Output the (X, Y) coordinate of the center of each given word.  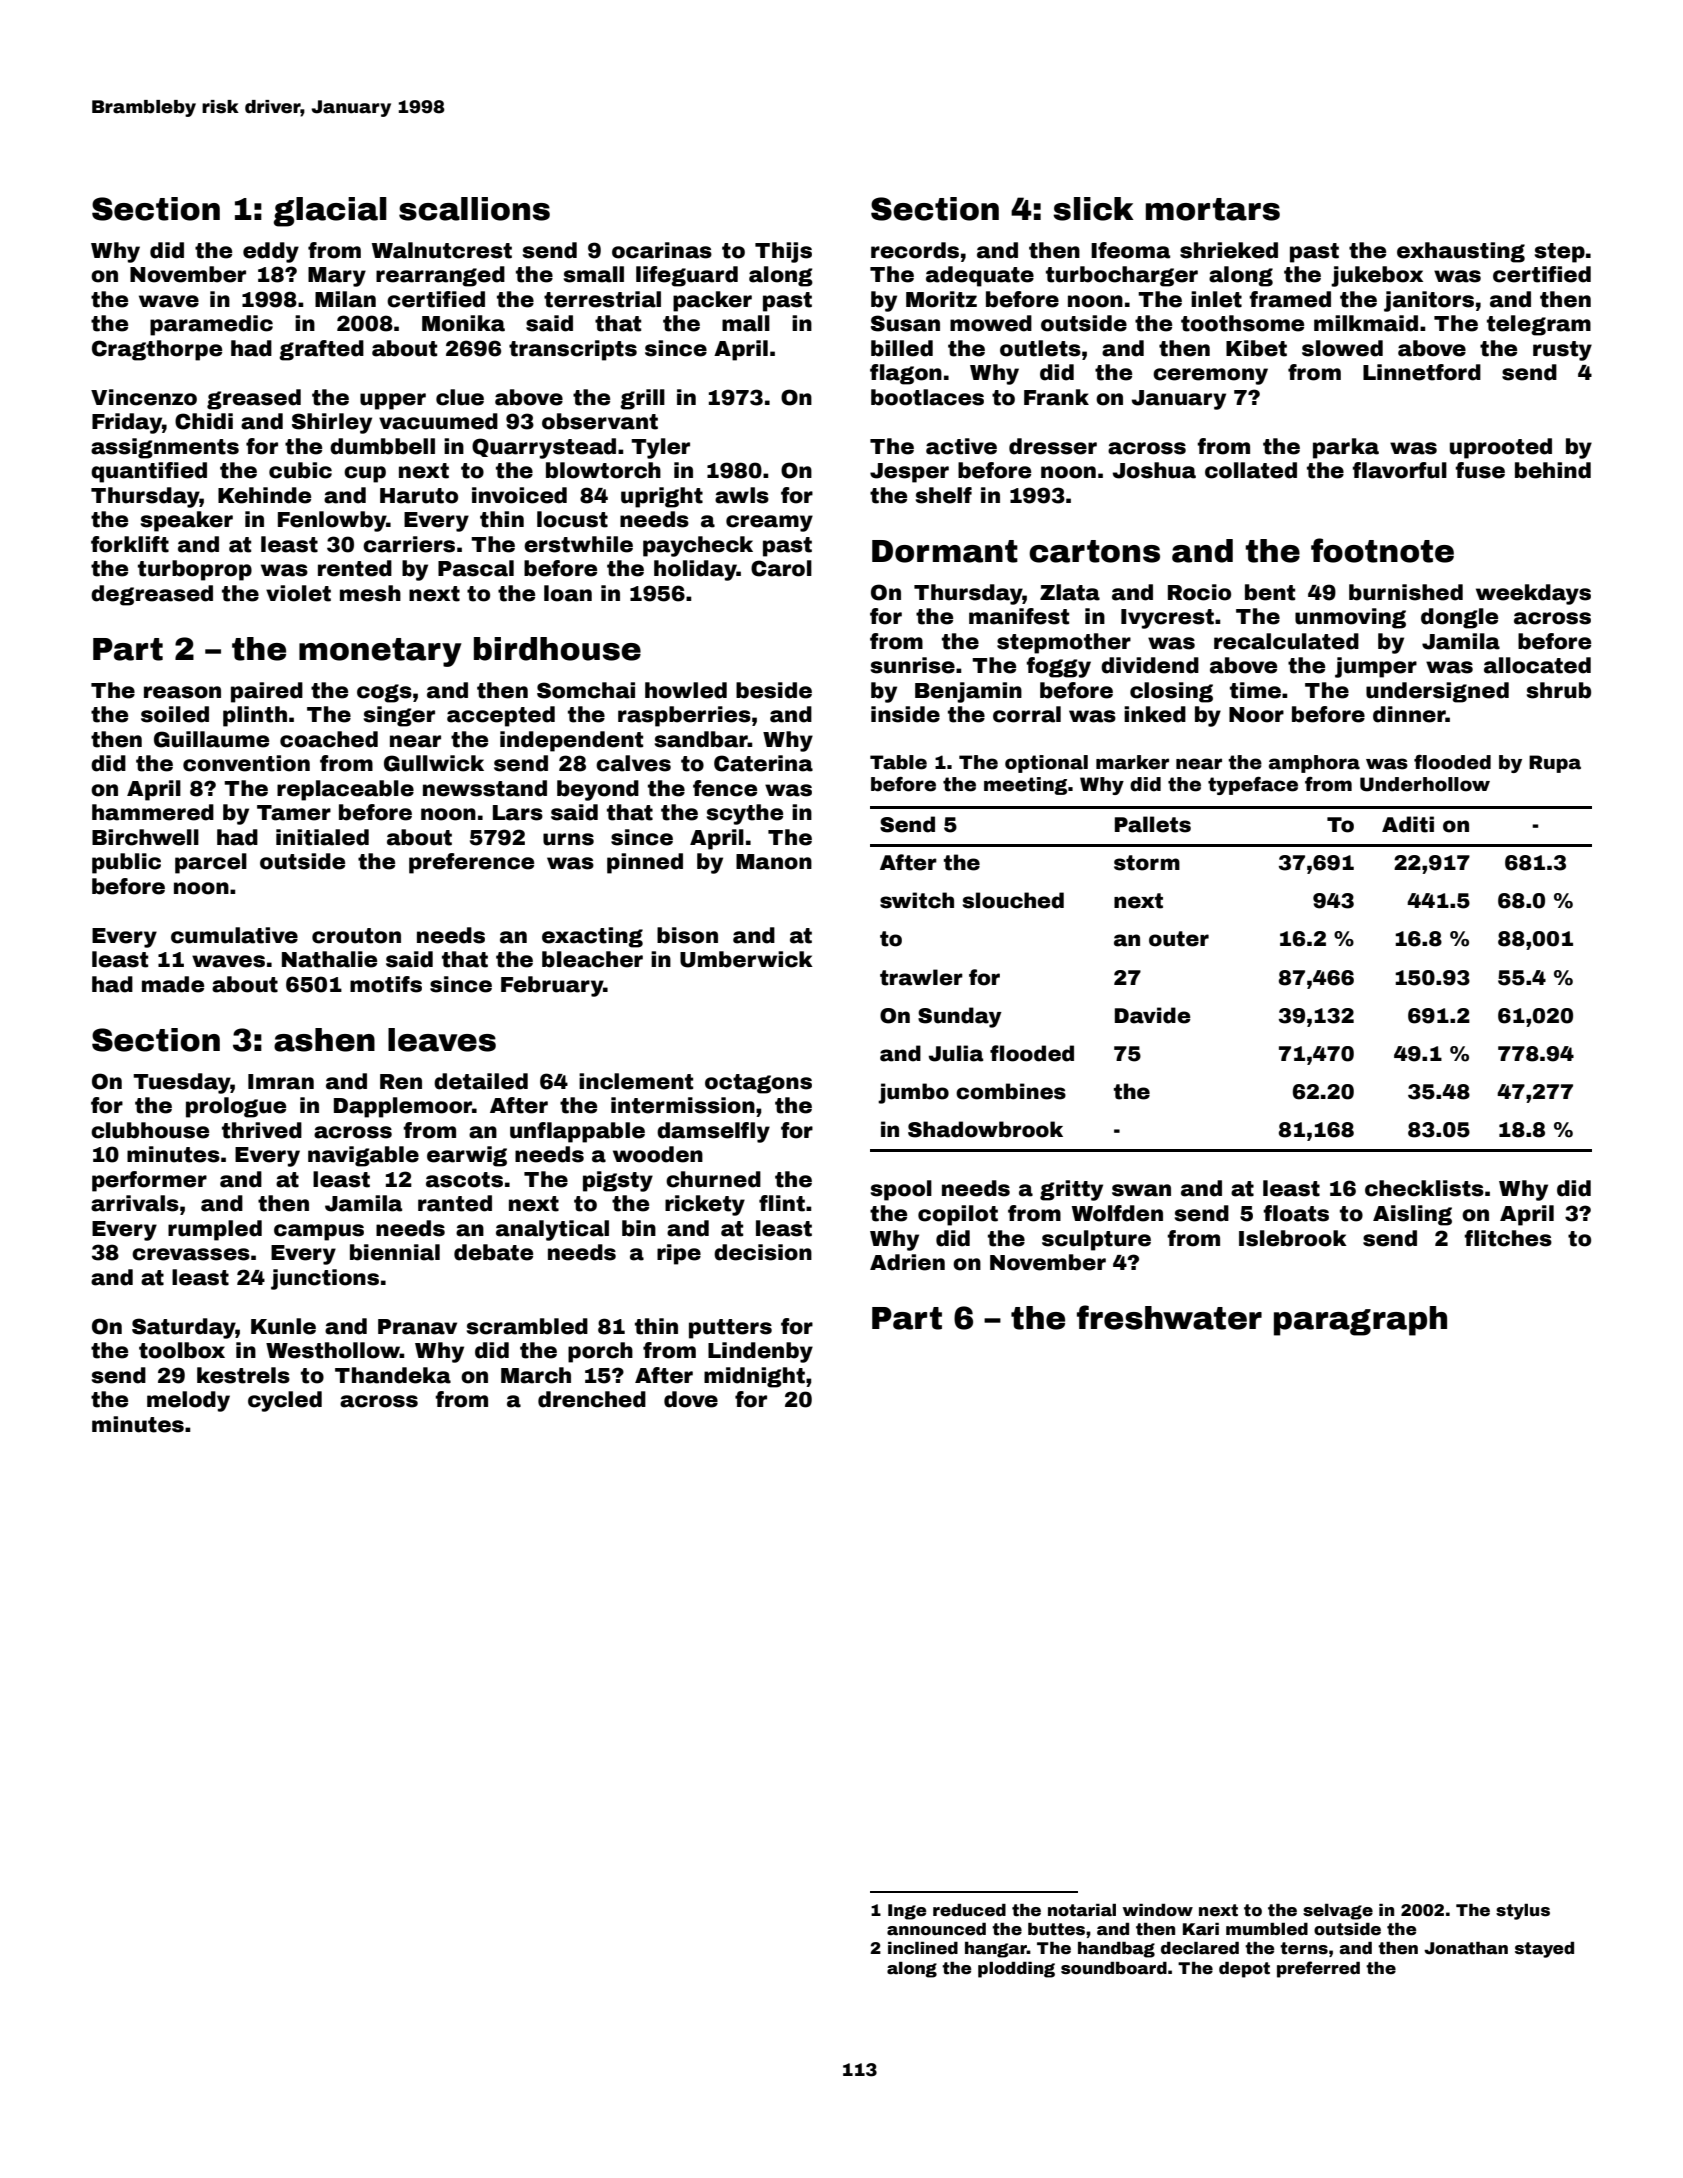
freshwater (1169, 1317)
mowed (991, 323)
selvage (1338, 1912)
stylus (1523, 1912)
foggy (1058, 667)
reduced (969, 1910)
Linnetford (1422, 372)
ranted (455, 1203)
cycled (285, 1401)
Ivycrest (1167, 619)
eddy (271, 252)
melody (188, 1401)
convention (246, 763)
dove (691, 1399)
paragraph (1360, 1321)
